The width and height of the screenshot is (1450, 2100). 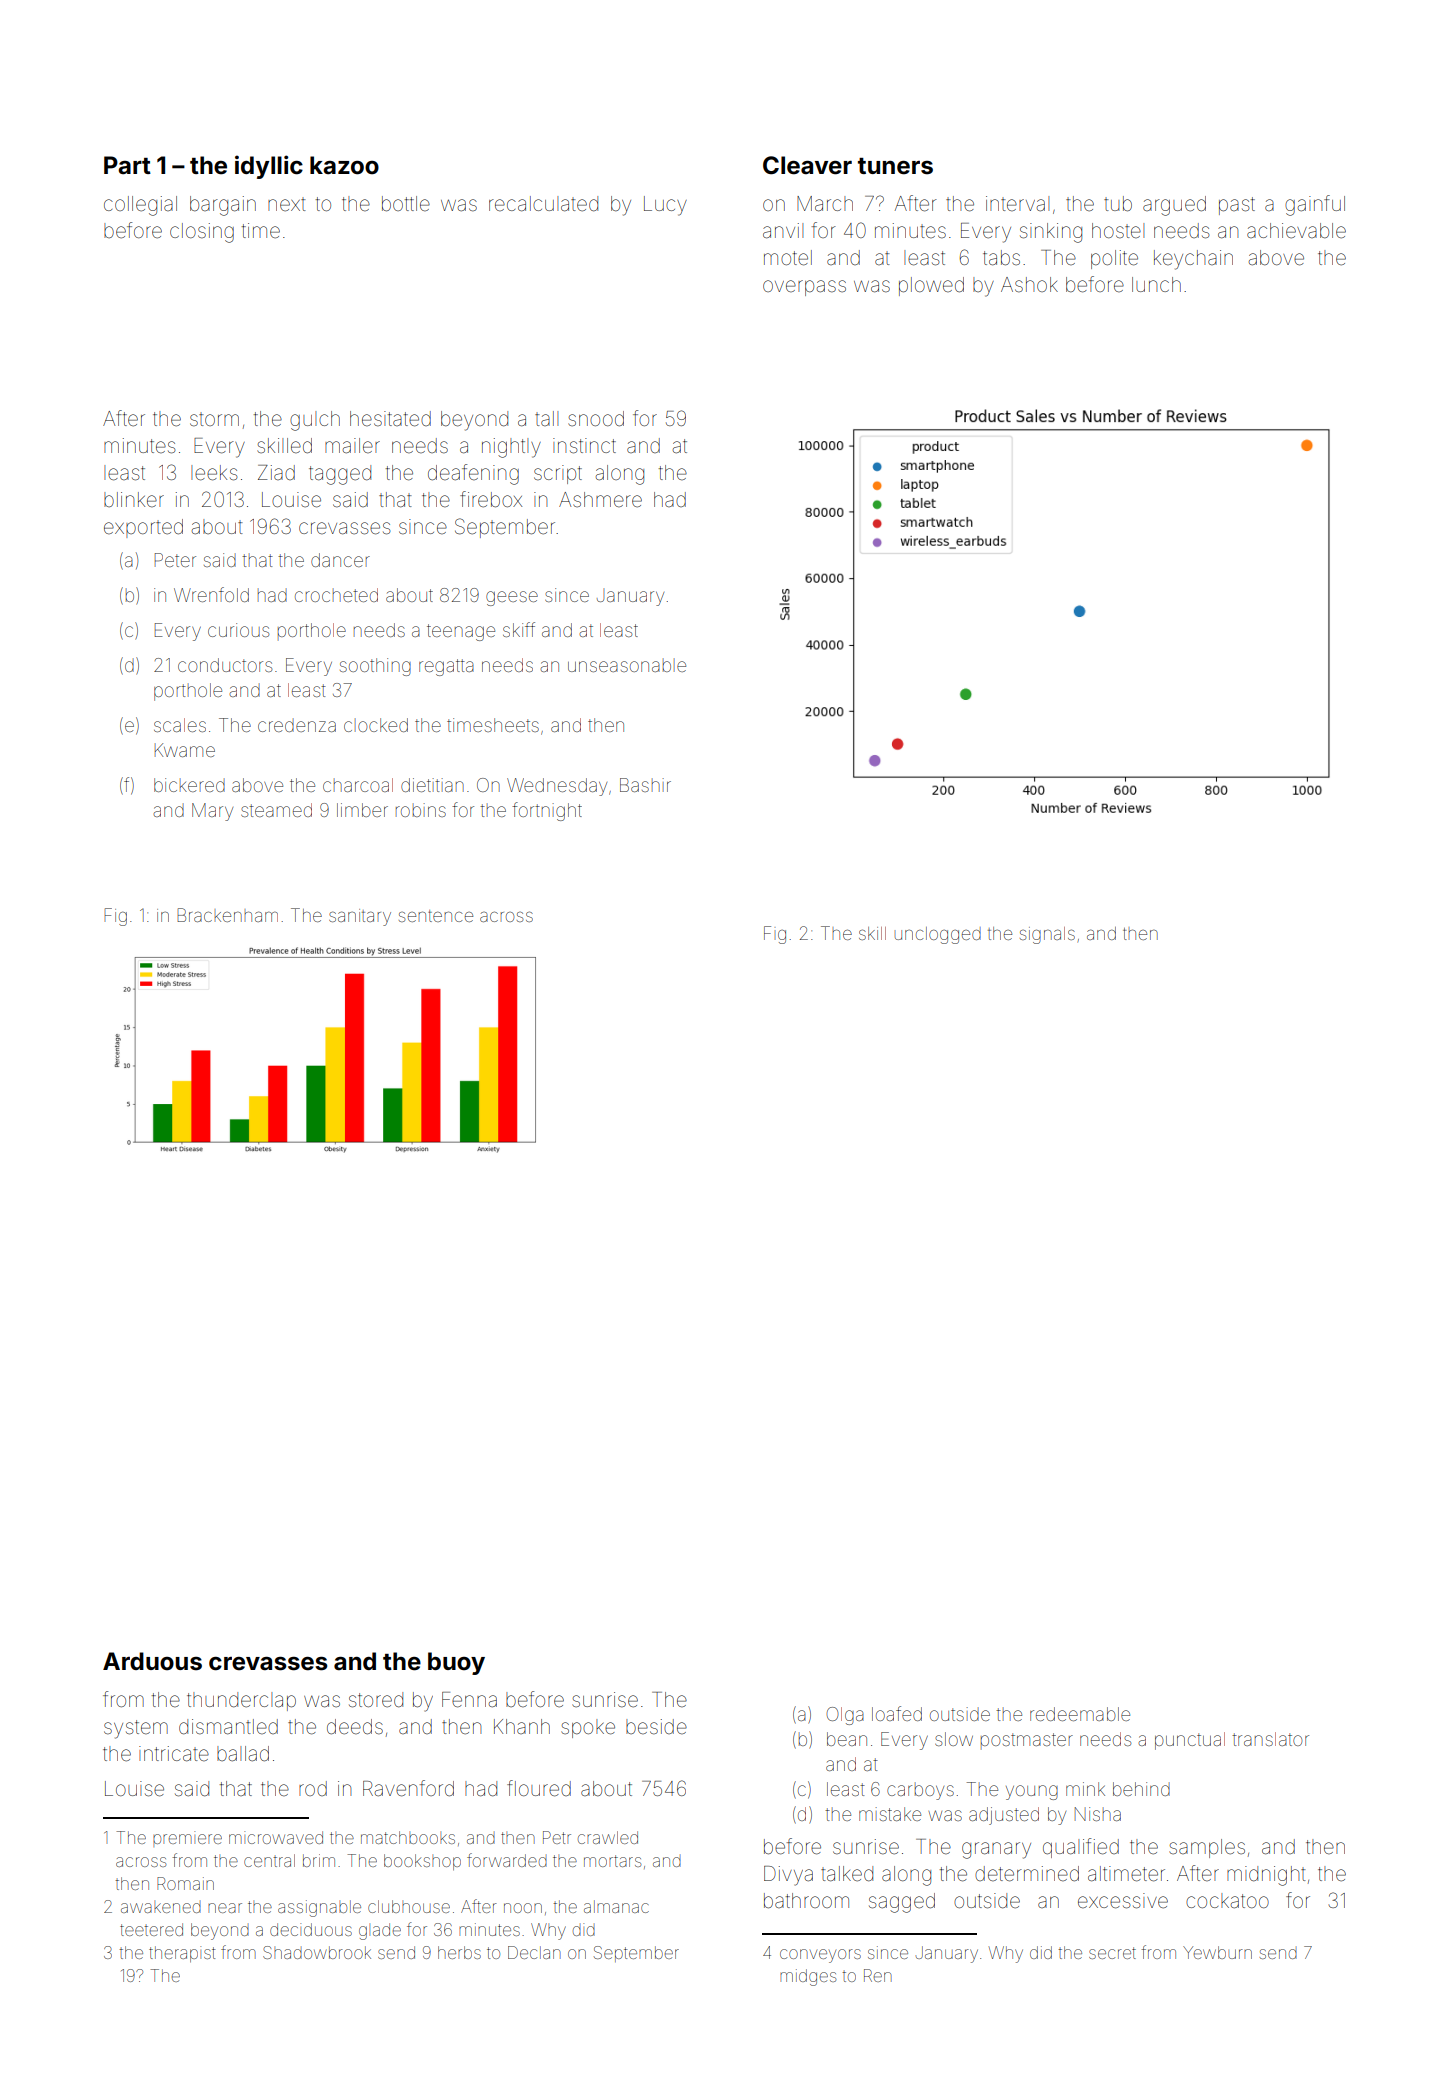 I want to click on Arduous, so click(x=152, y=1661).
